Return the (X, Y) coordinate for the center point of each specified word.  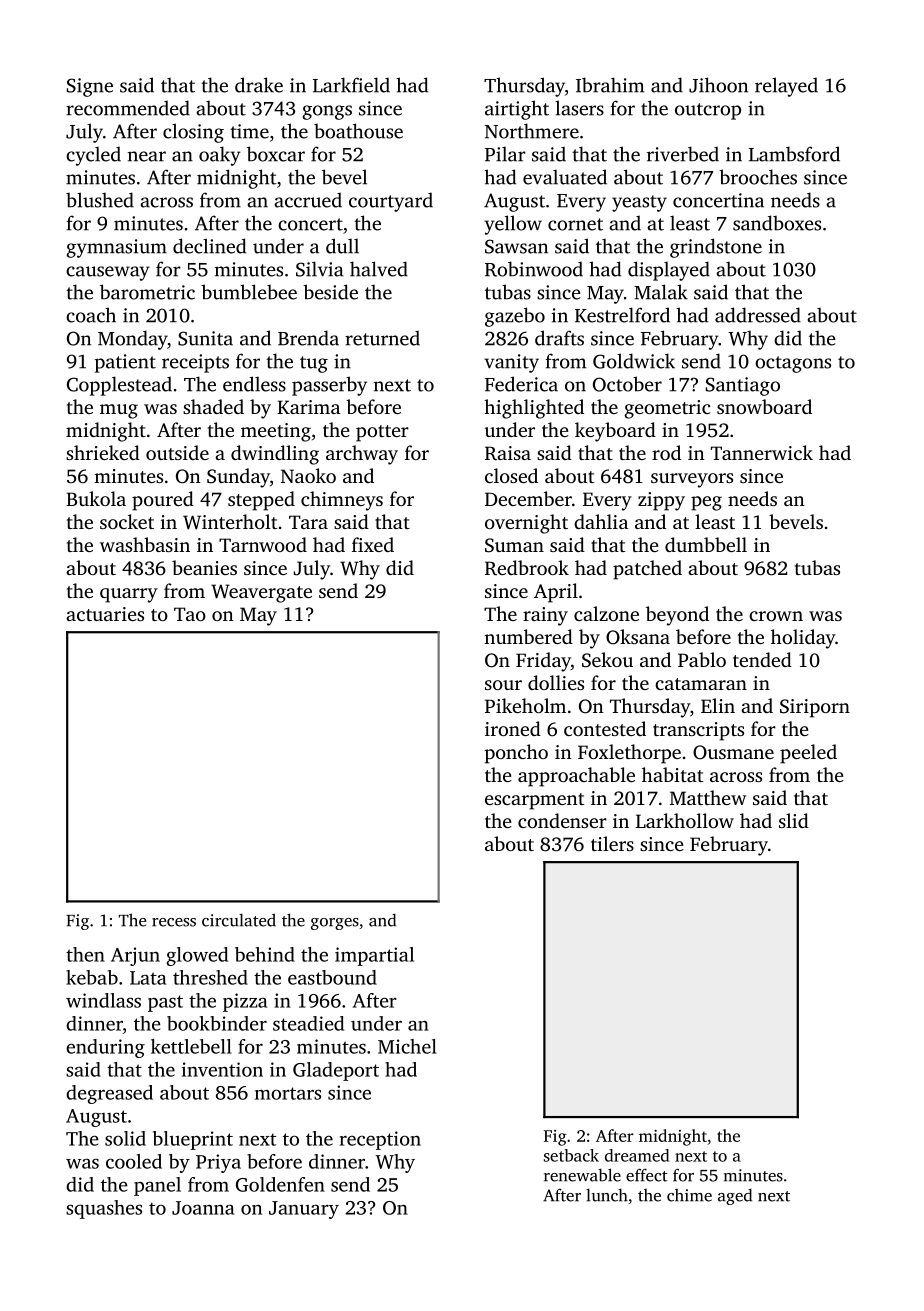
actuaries (105, 614)
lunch (607, 1195)
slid (794, 820)
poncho (516, 754)
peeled (808, 754)
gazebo (515, 317)
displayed (669, 271)
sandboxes (777, 223)
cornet (575, 224)
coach (91, 315)
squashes (104, 1209)
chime (689, 1195)
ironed (513, 728)
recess (174, 922)
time (249, 131)
